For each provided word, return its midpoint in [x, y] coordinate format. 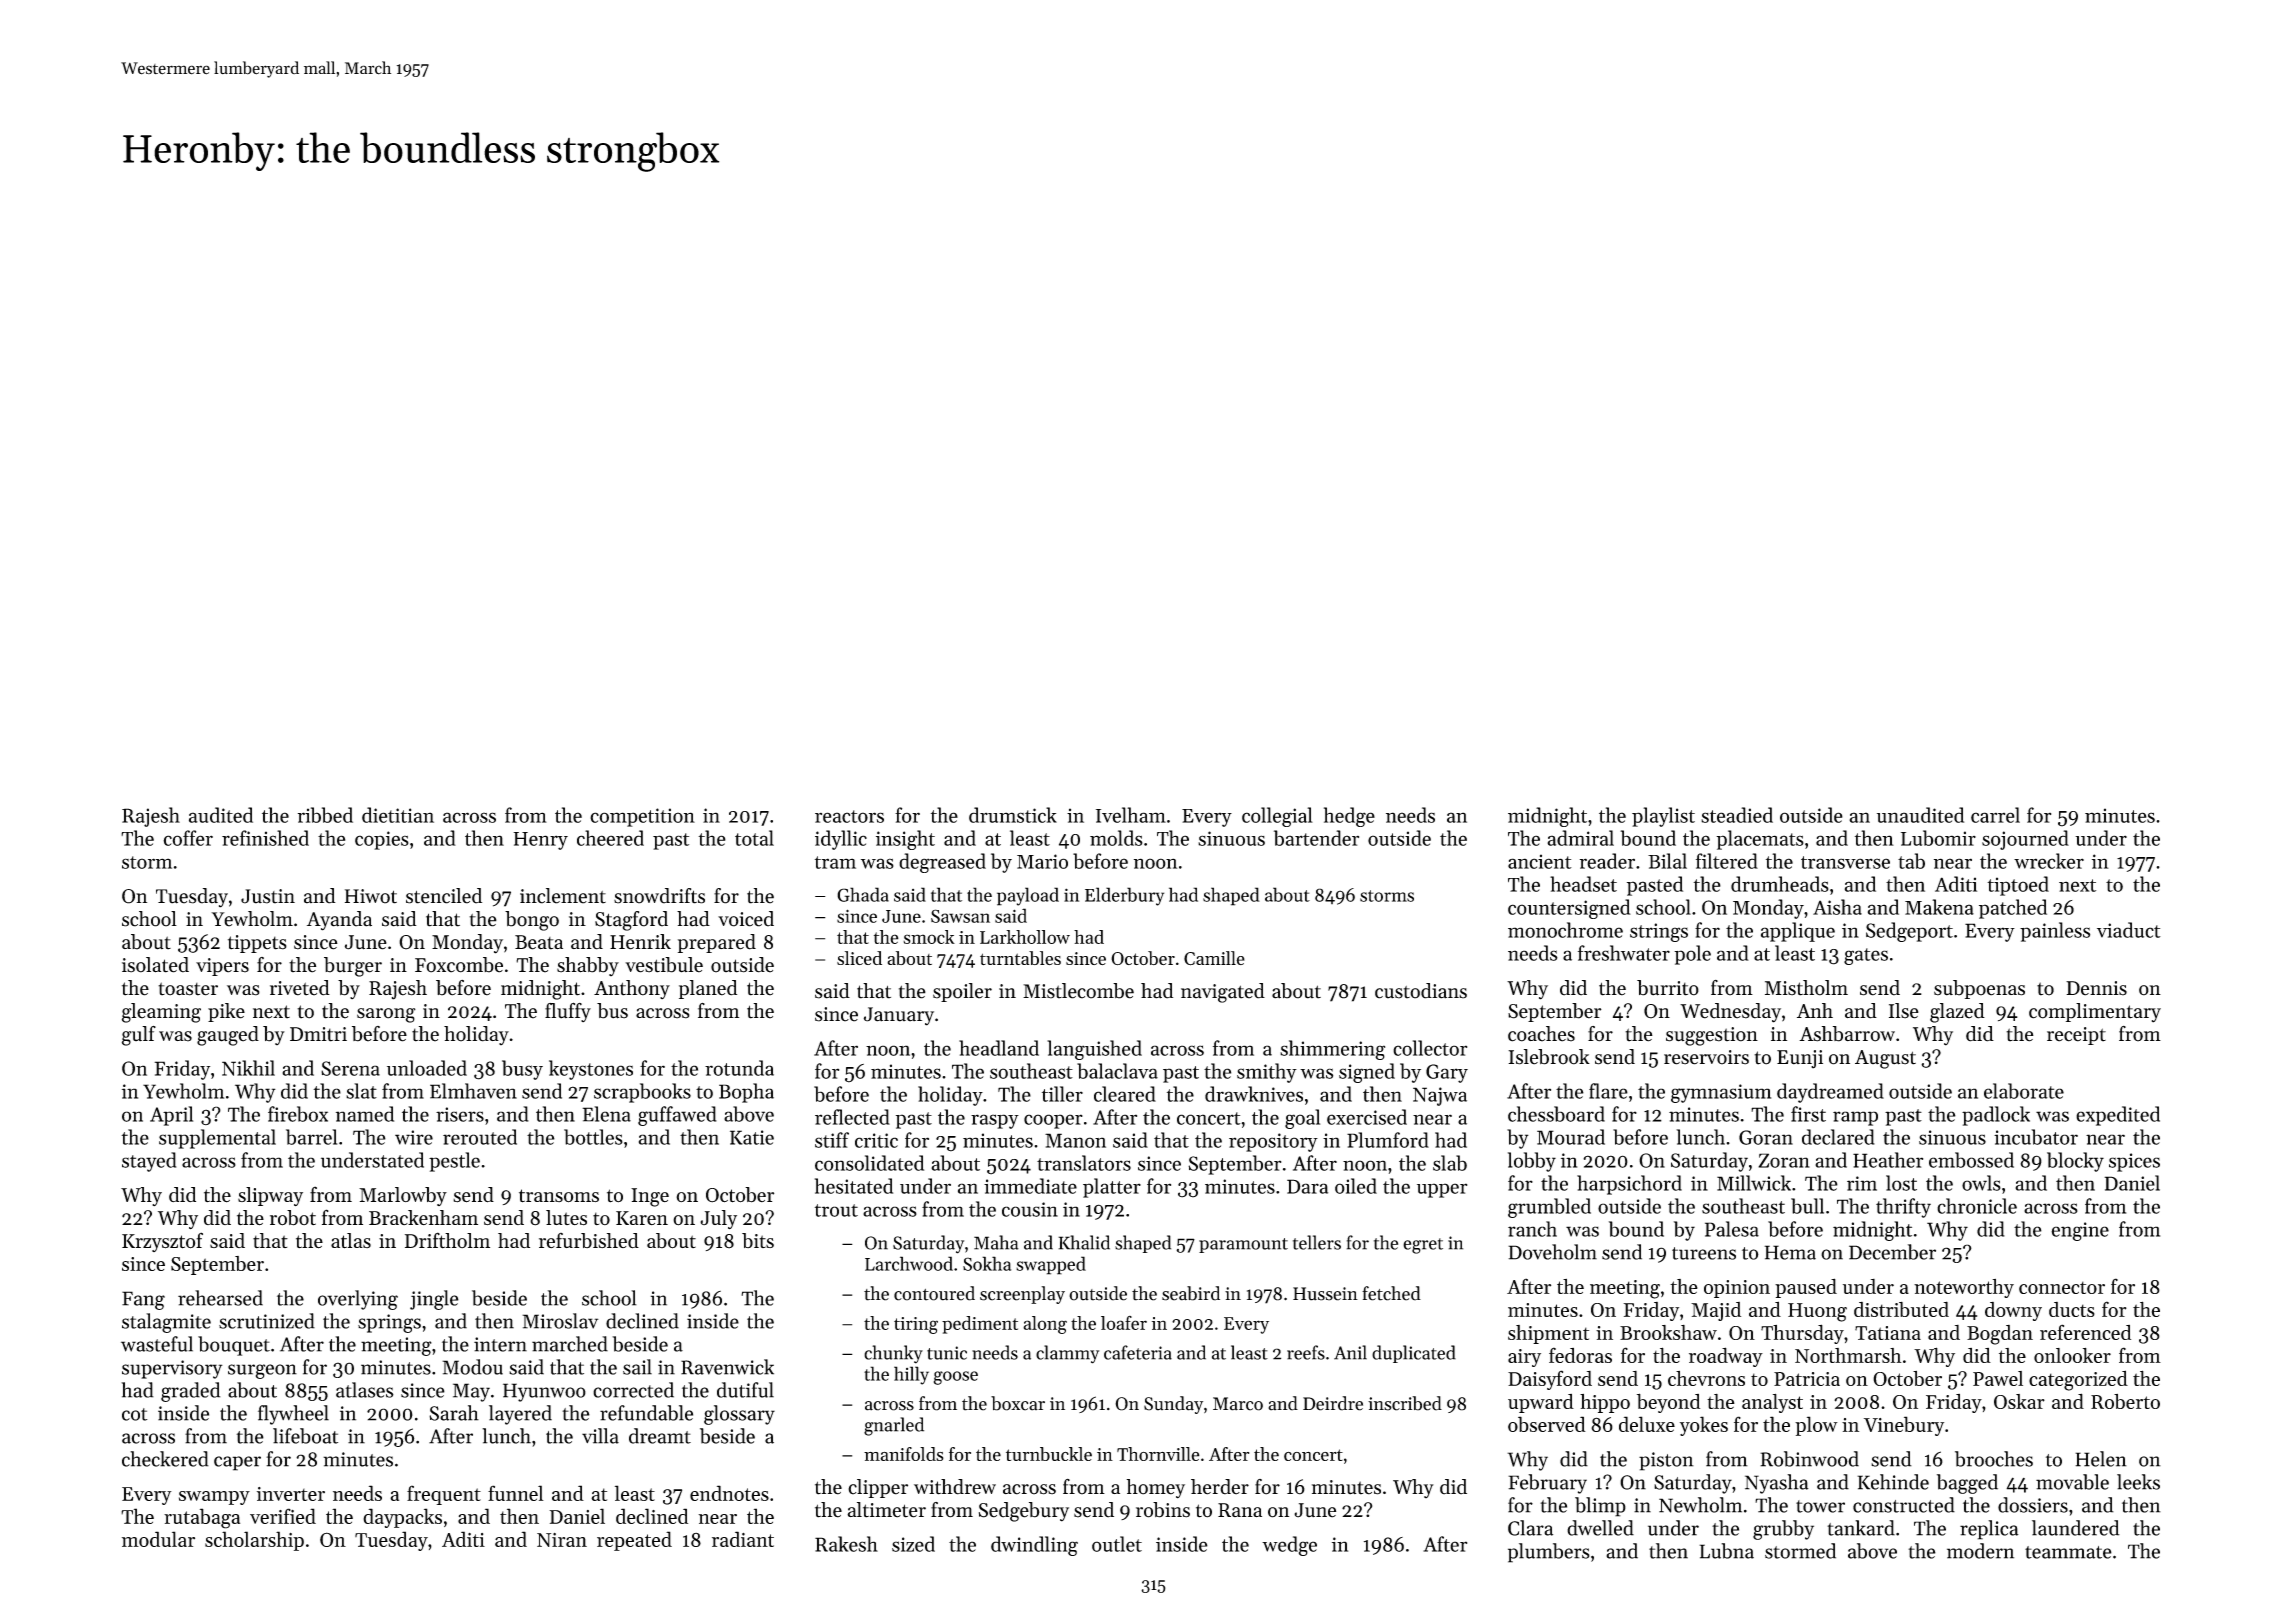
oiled [1356, 1186]
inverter [291, 1494]
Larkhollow [1025, 937]
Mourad [1571, 1137]
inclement [563, 896]
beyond [1668, 1403]
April [171, 1116]
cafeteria [1138, 1352]
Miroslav [560, 1321]
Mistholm [1806, 988]
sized [913, 1544]
